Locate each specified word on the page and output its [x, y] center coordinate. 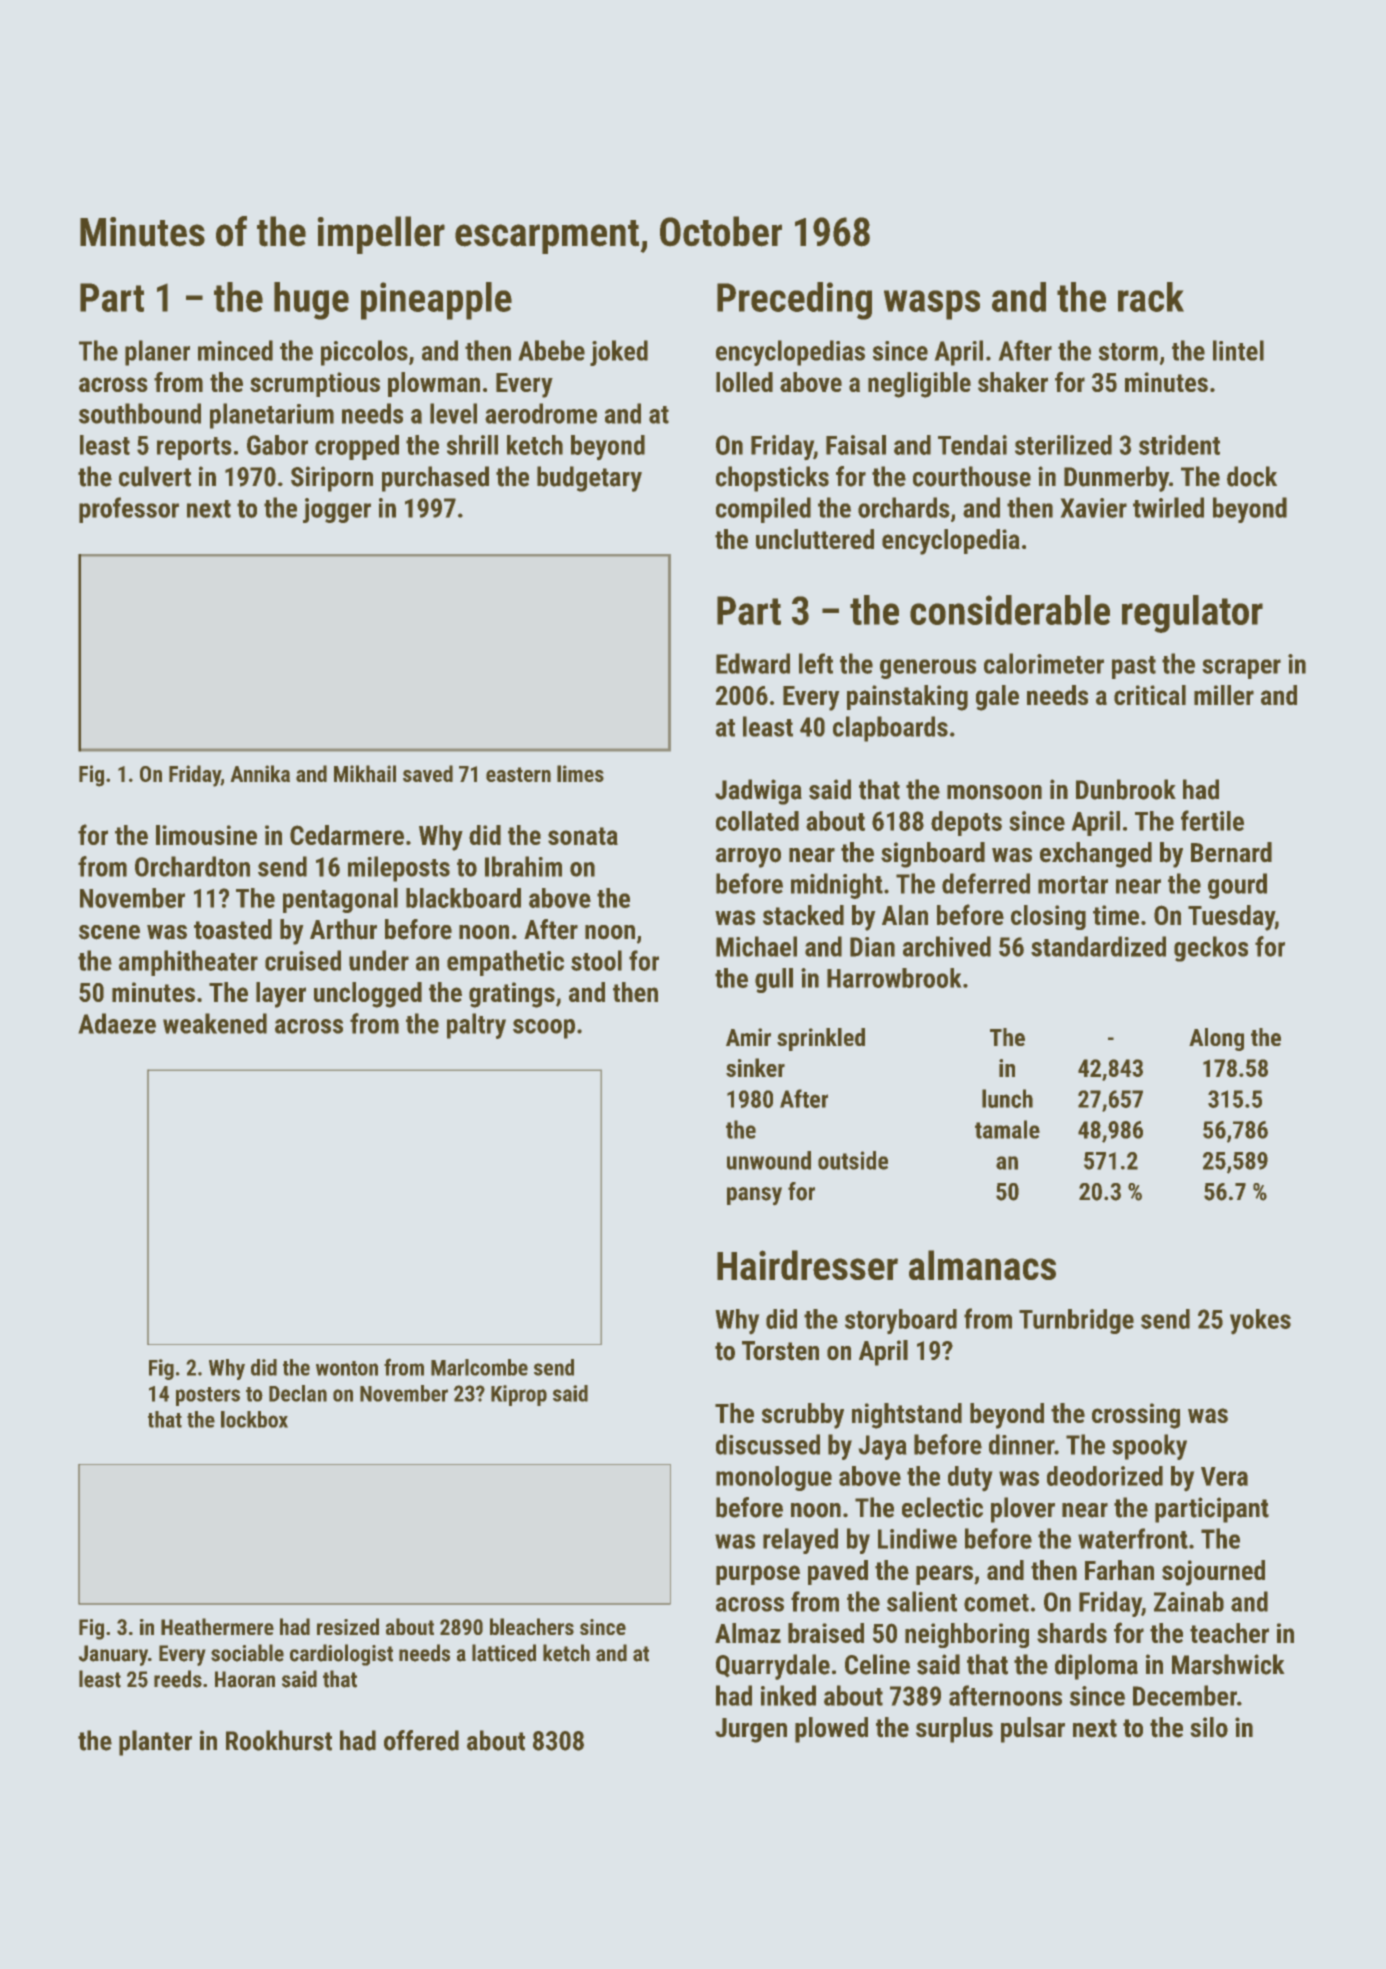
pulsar [1033, 1730]
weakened [215, 1023]
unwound [769, 1160]
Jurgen [751, 1730]
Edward [753, 663]
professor [129, 510]
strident [1179, 445]
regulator [1192, 614]
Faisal [856, 445]
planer [157, 353]
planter [155, 1743]
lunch [1007, 1098]
